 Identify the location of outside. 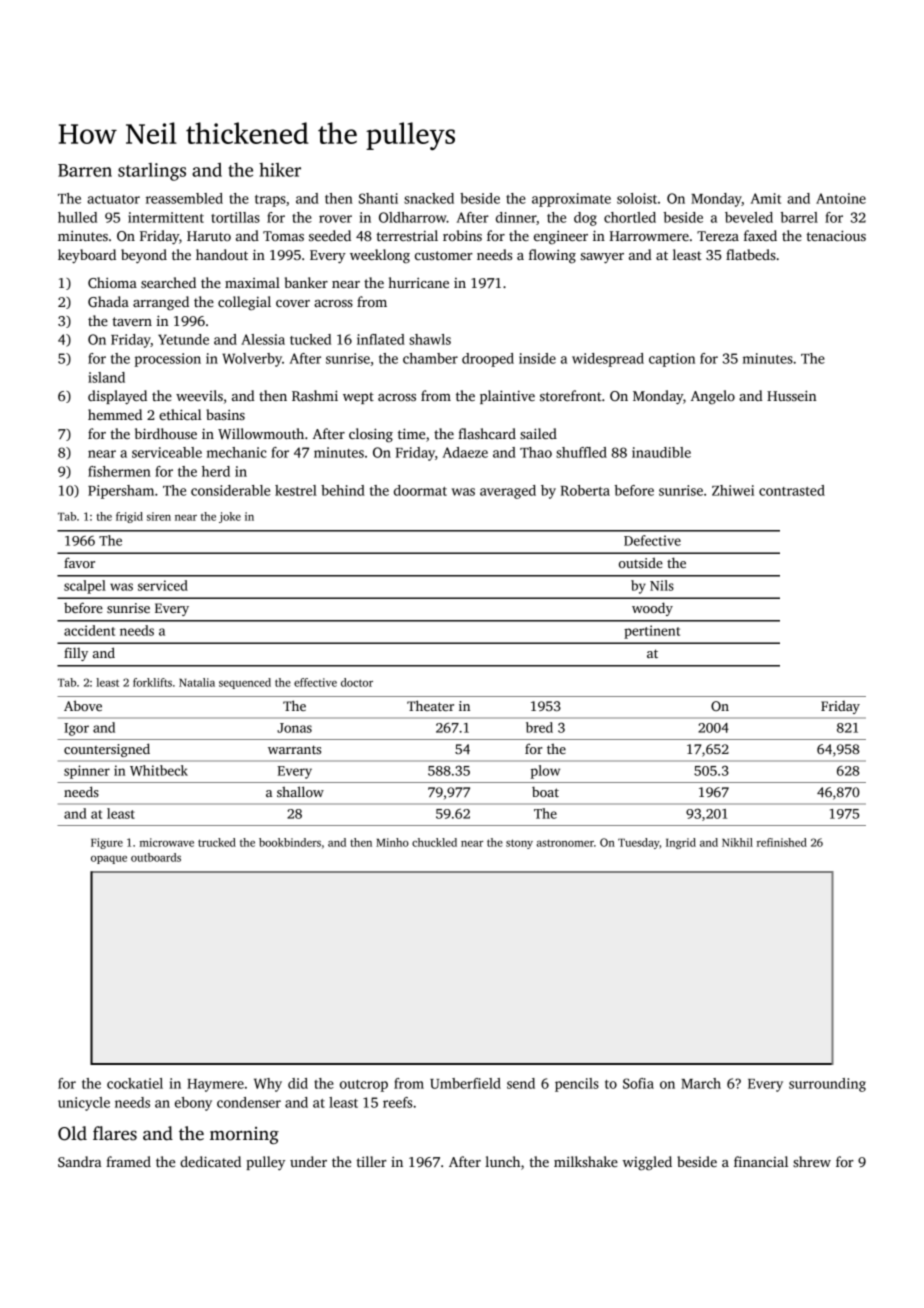
(641, 562).
